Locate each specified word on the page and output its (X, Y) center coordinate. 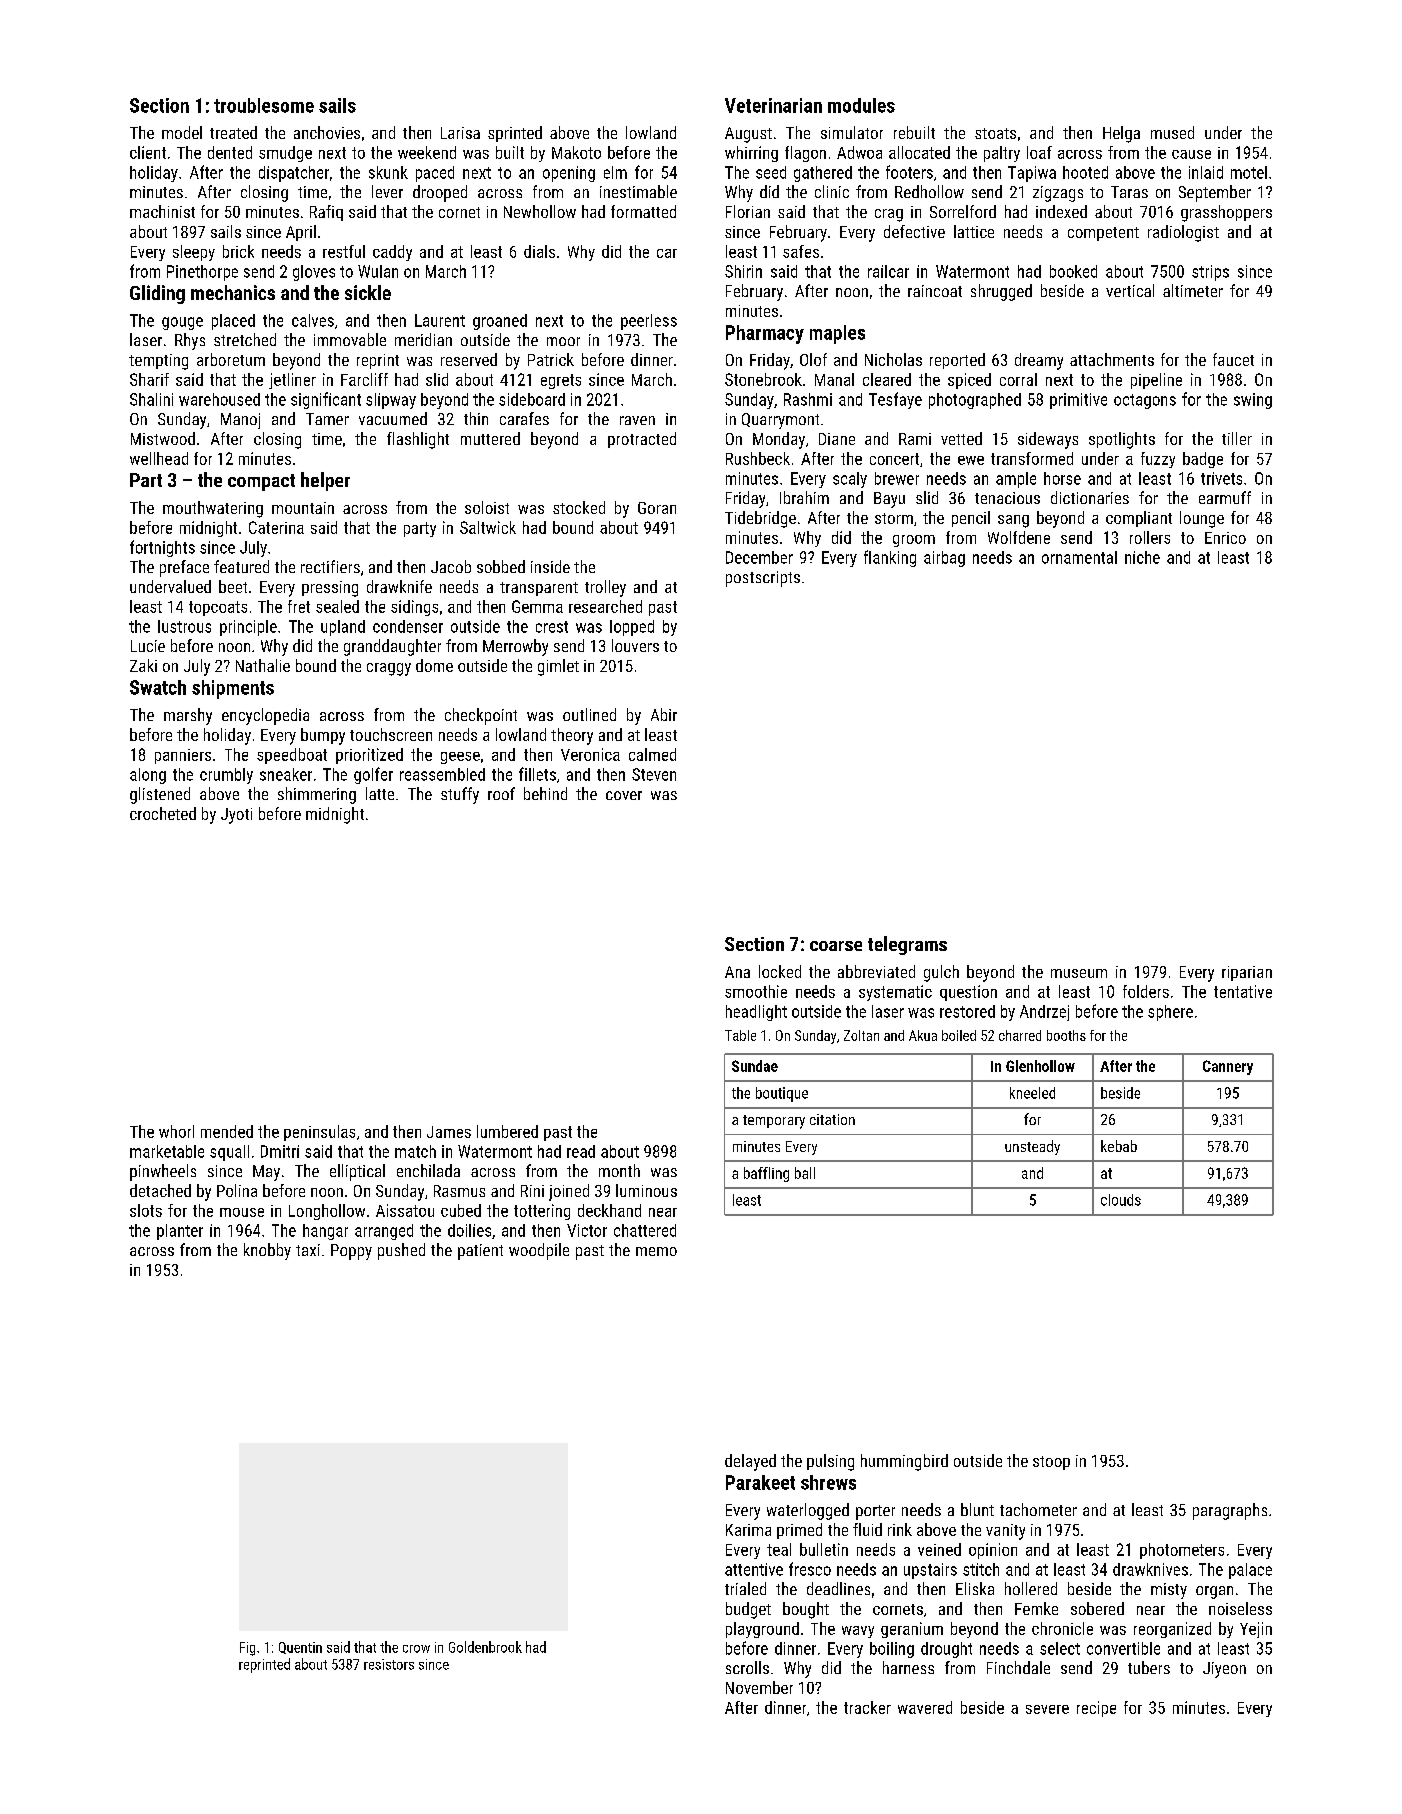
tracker (867, 1707)
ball (805, 1173)
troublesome (264, 105)
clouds (1121, 1200)
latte (380, 793)
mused (1172, 132)
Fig (247, 1649)
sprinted (515, 134)
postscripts (763, 579)
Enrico (1225, 538)
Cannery (1228, 1067)
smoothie (756, 991)
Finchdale (1018, 1667)
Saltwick (488, 527)
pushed (401, 1251)
